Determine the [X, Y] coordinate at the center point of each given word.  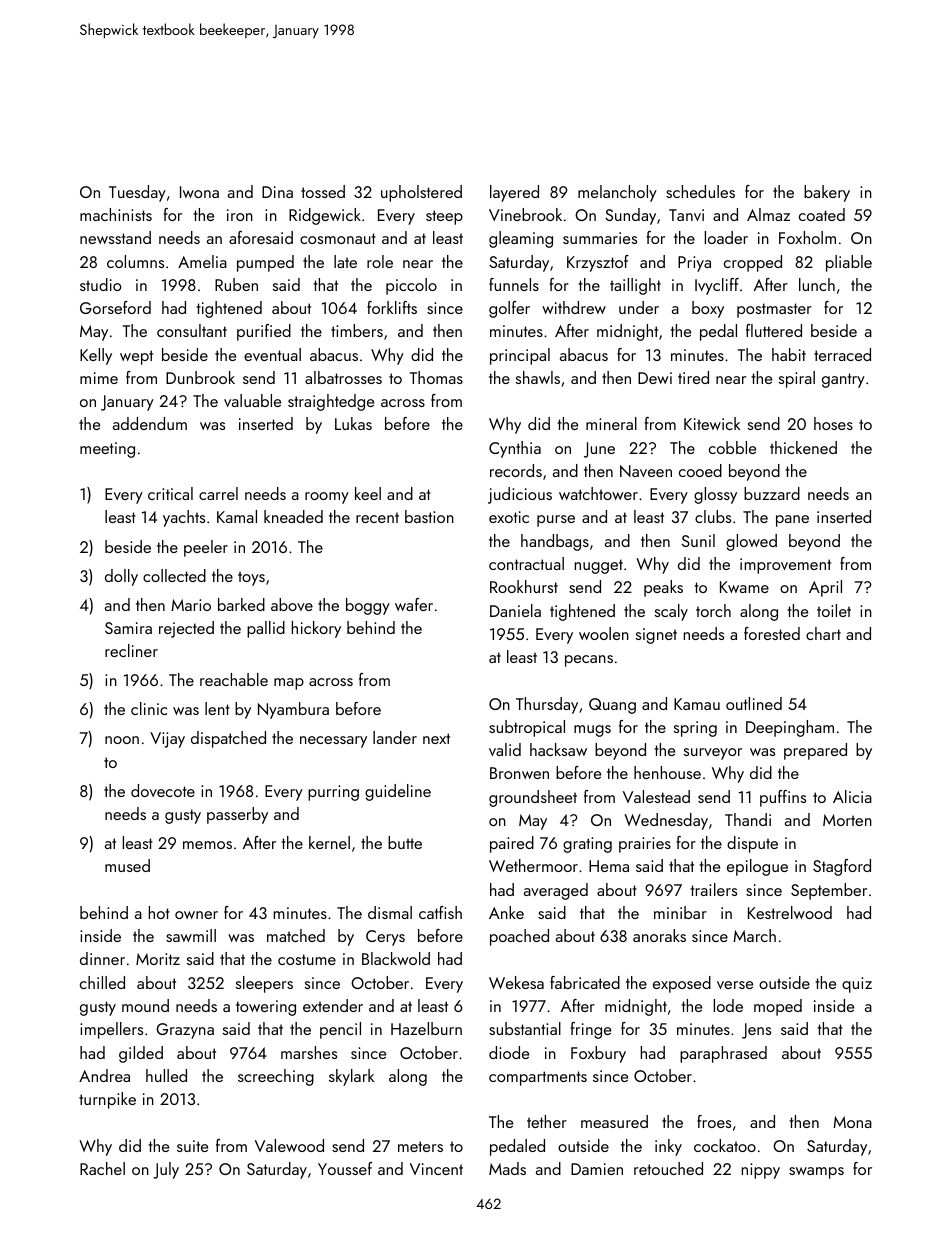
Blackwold [396, 958]
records [516, 470]
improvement [785, 566]
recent [377, 517]
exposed [682, 984]
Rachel [102, 1168]
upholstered [421, 193]
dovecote [163, 790]
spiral [797, 379]
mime [99, 378]
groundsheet [533, 798]
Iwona [199, 192]
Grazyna [185, 1031]
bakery [827, 193]
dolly [121, 577]
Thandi [748, 819]
